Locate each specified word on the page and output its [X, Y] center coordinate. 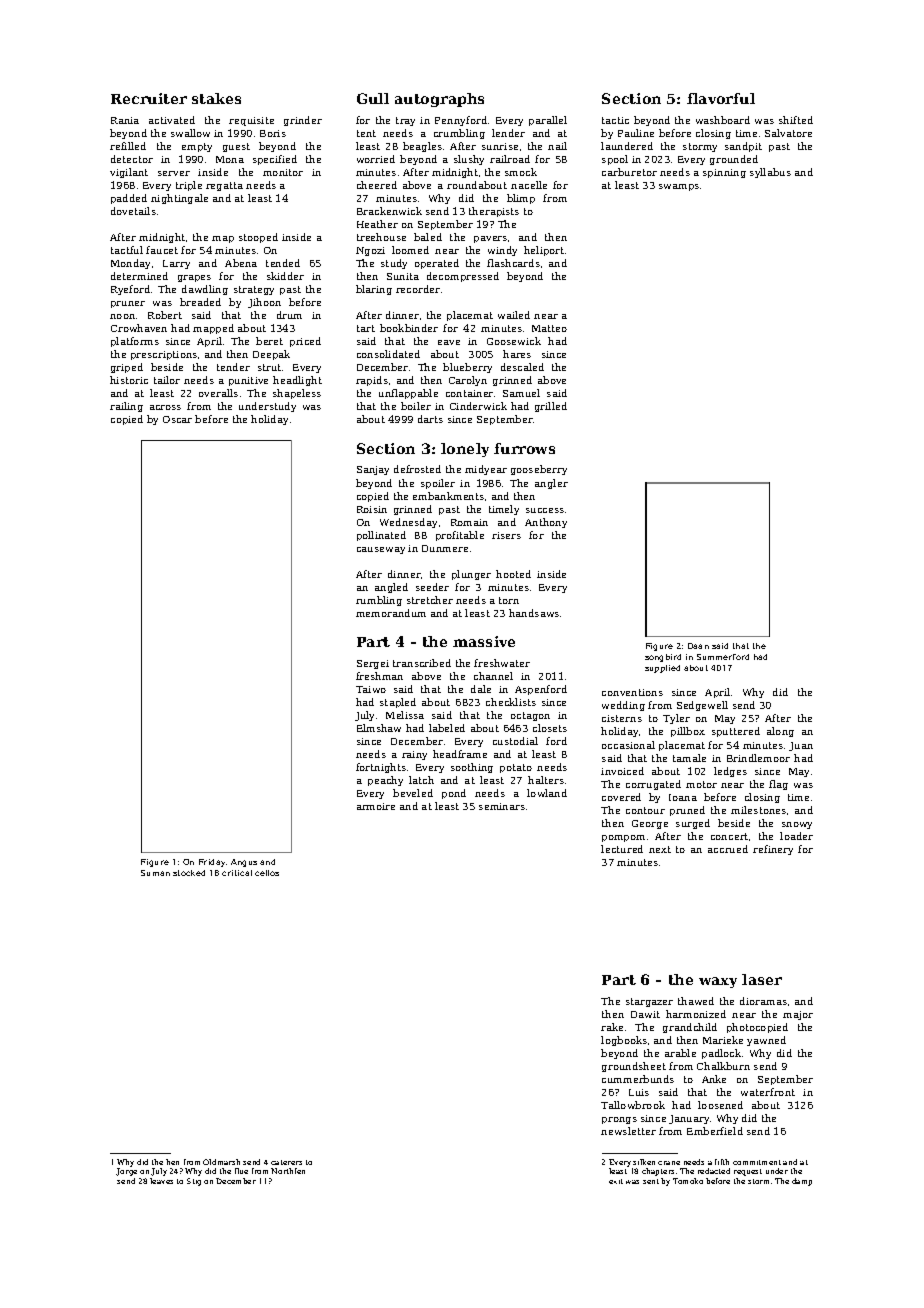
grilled [551, 407]
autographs [439, 100]
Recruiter [149, 98]
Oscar [177, 419]
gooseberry [539, 470]
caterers [286, 1162]
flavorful [721, 98]
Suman [155, 873]
